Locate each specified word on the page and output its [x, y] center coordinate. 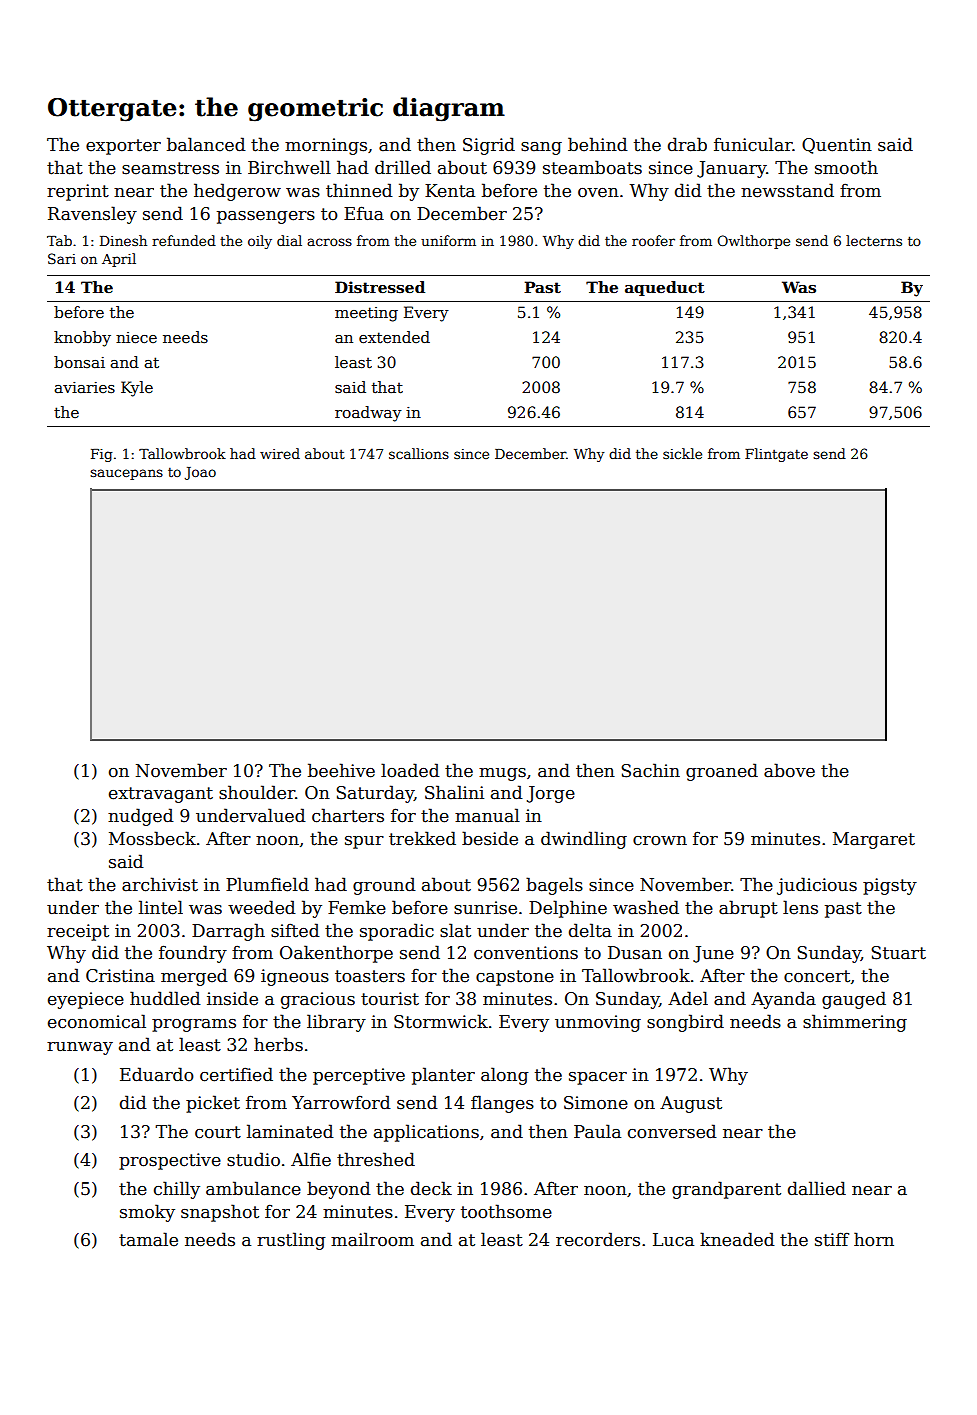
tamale [148, 1239]
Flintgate [776, 455]
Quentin [837, 146]
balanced [206, 144]
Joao [200, 473]
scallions [419, 453]
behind [598, 144]
